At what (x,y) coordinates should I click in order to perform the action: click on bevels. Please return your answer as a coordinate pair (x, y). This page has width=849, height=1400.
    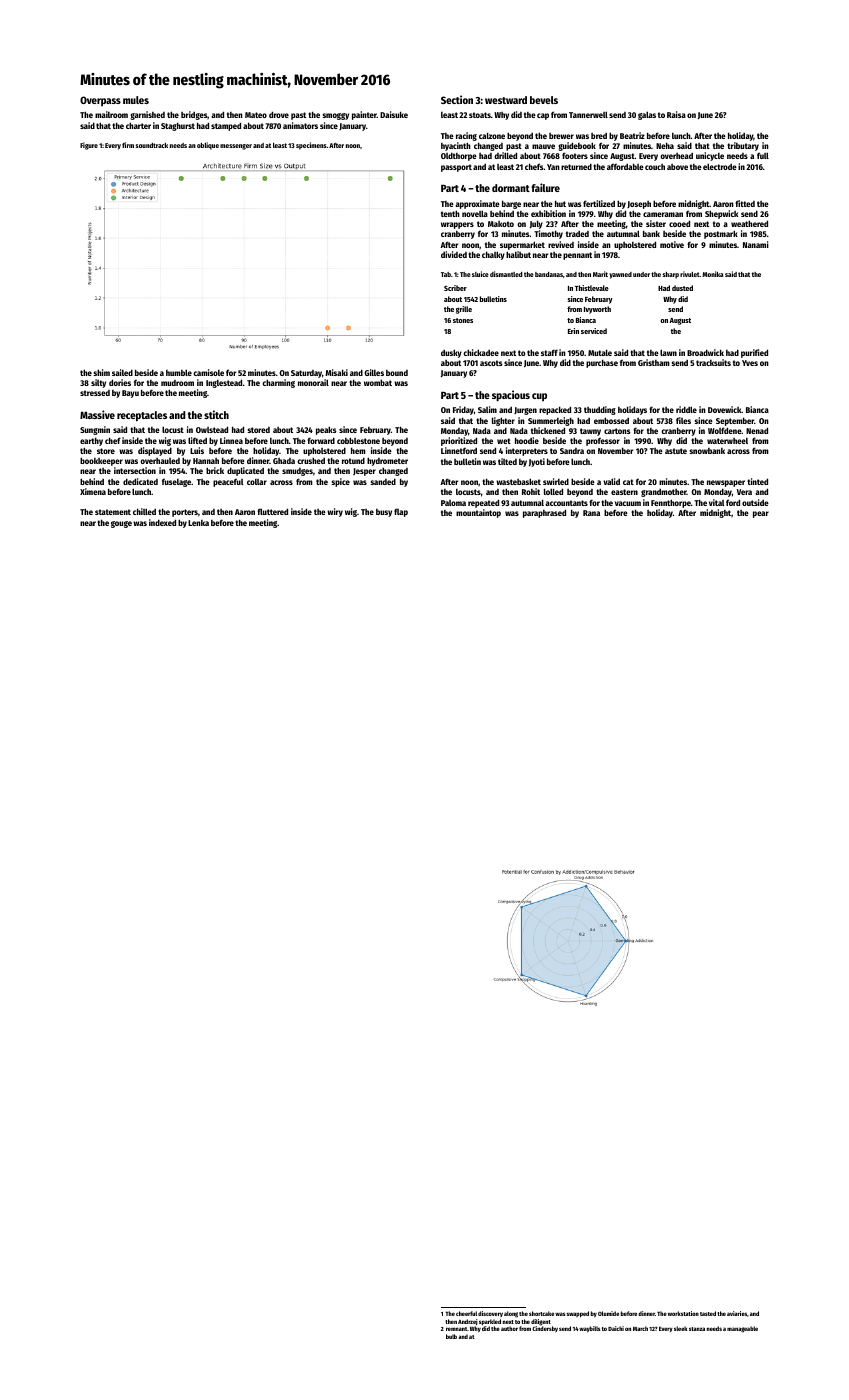
    Looking at the image, I should click on (544, 100).
